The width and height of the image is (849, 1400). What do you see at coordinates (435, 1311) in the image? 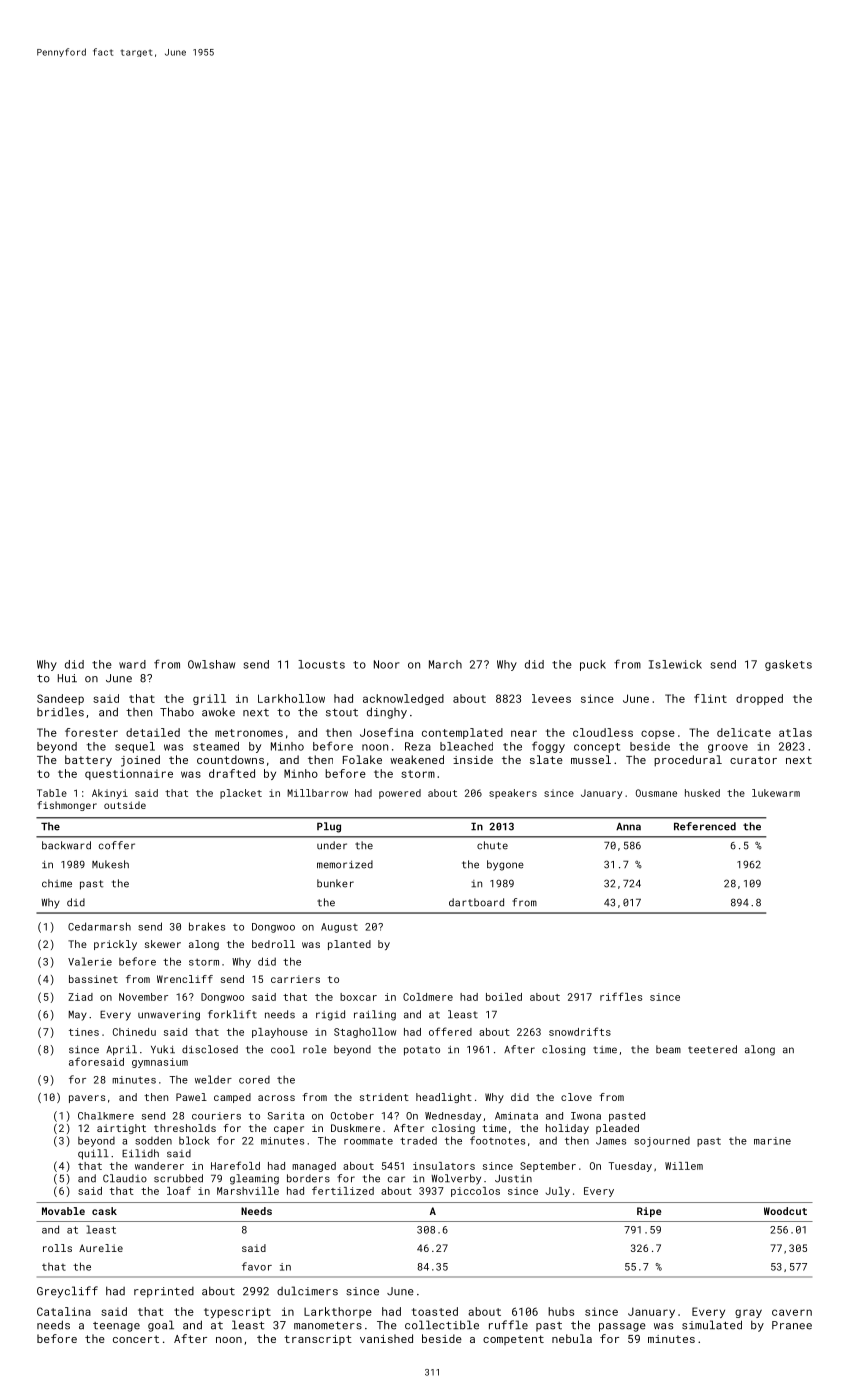
I see `toasted` at bounding box center [435, 1311].
